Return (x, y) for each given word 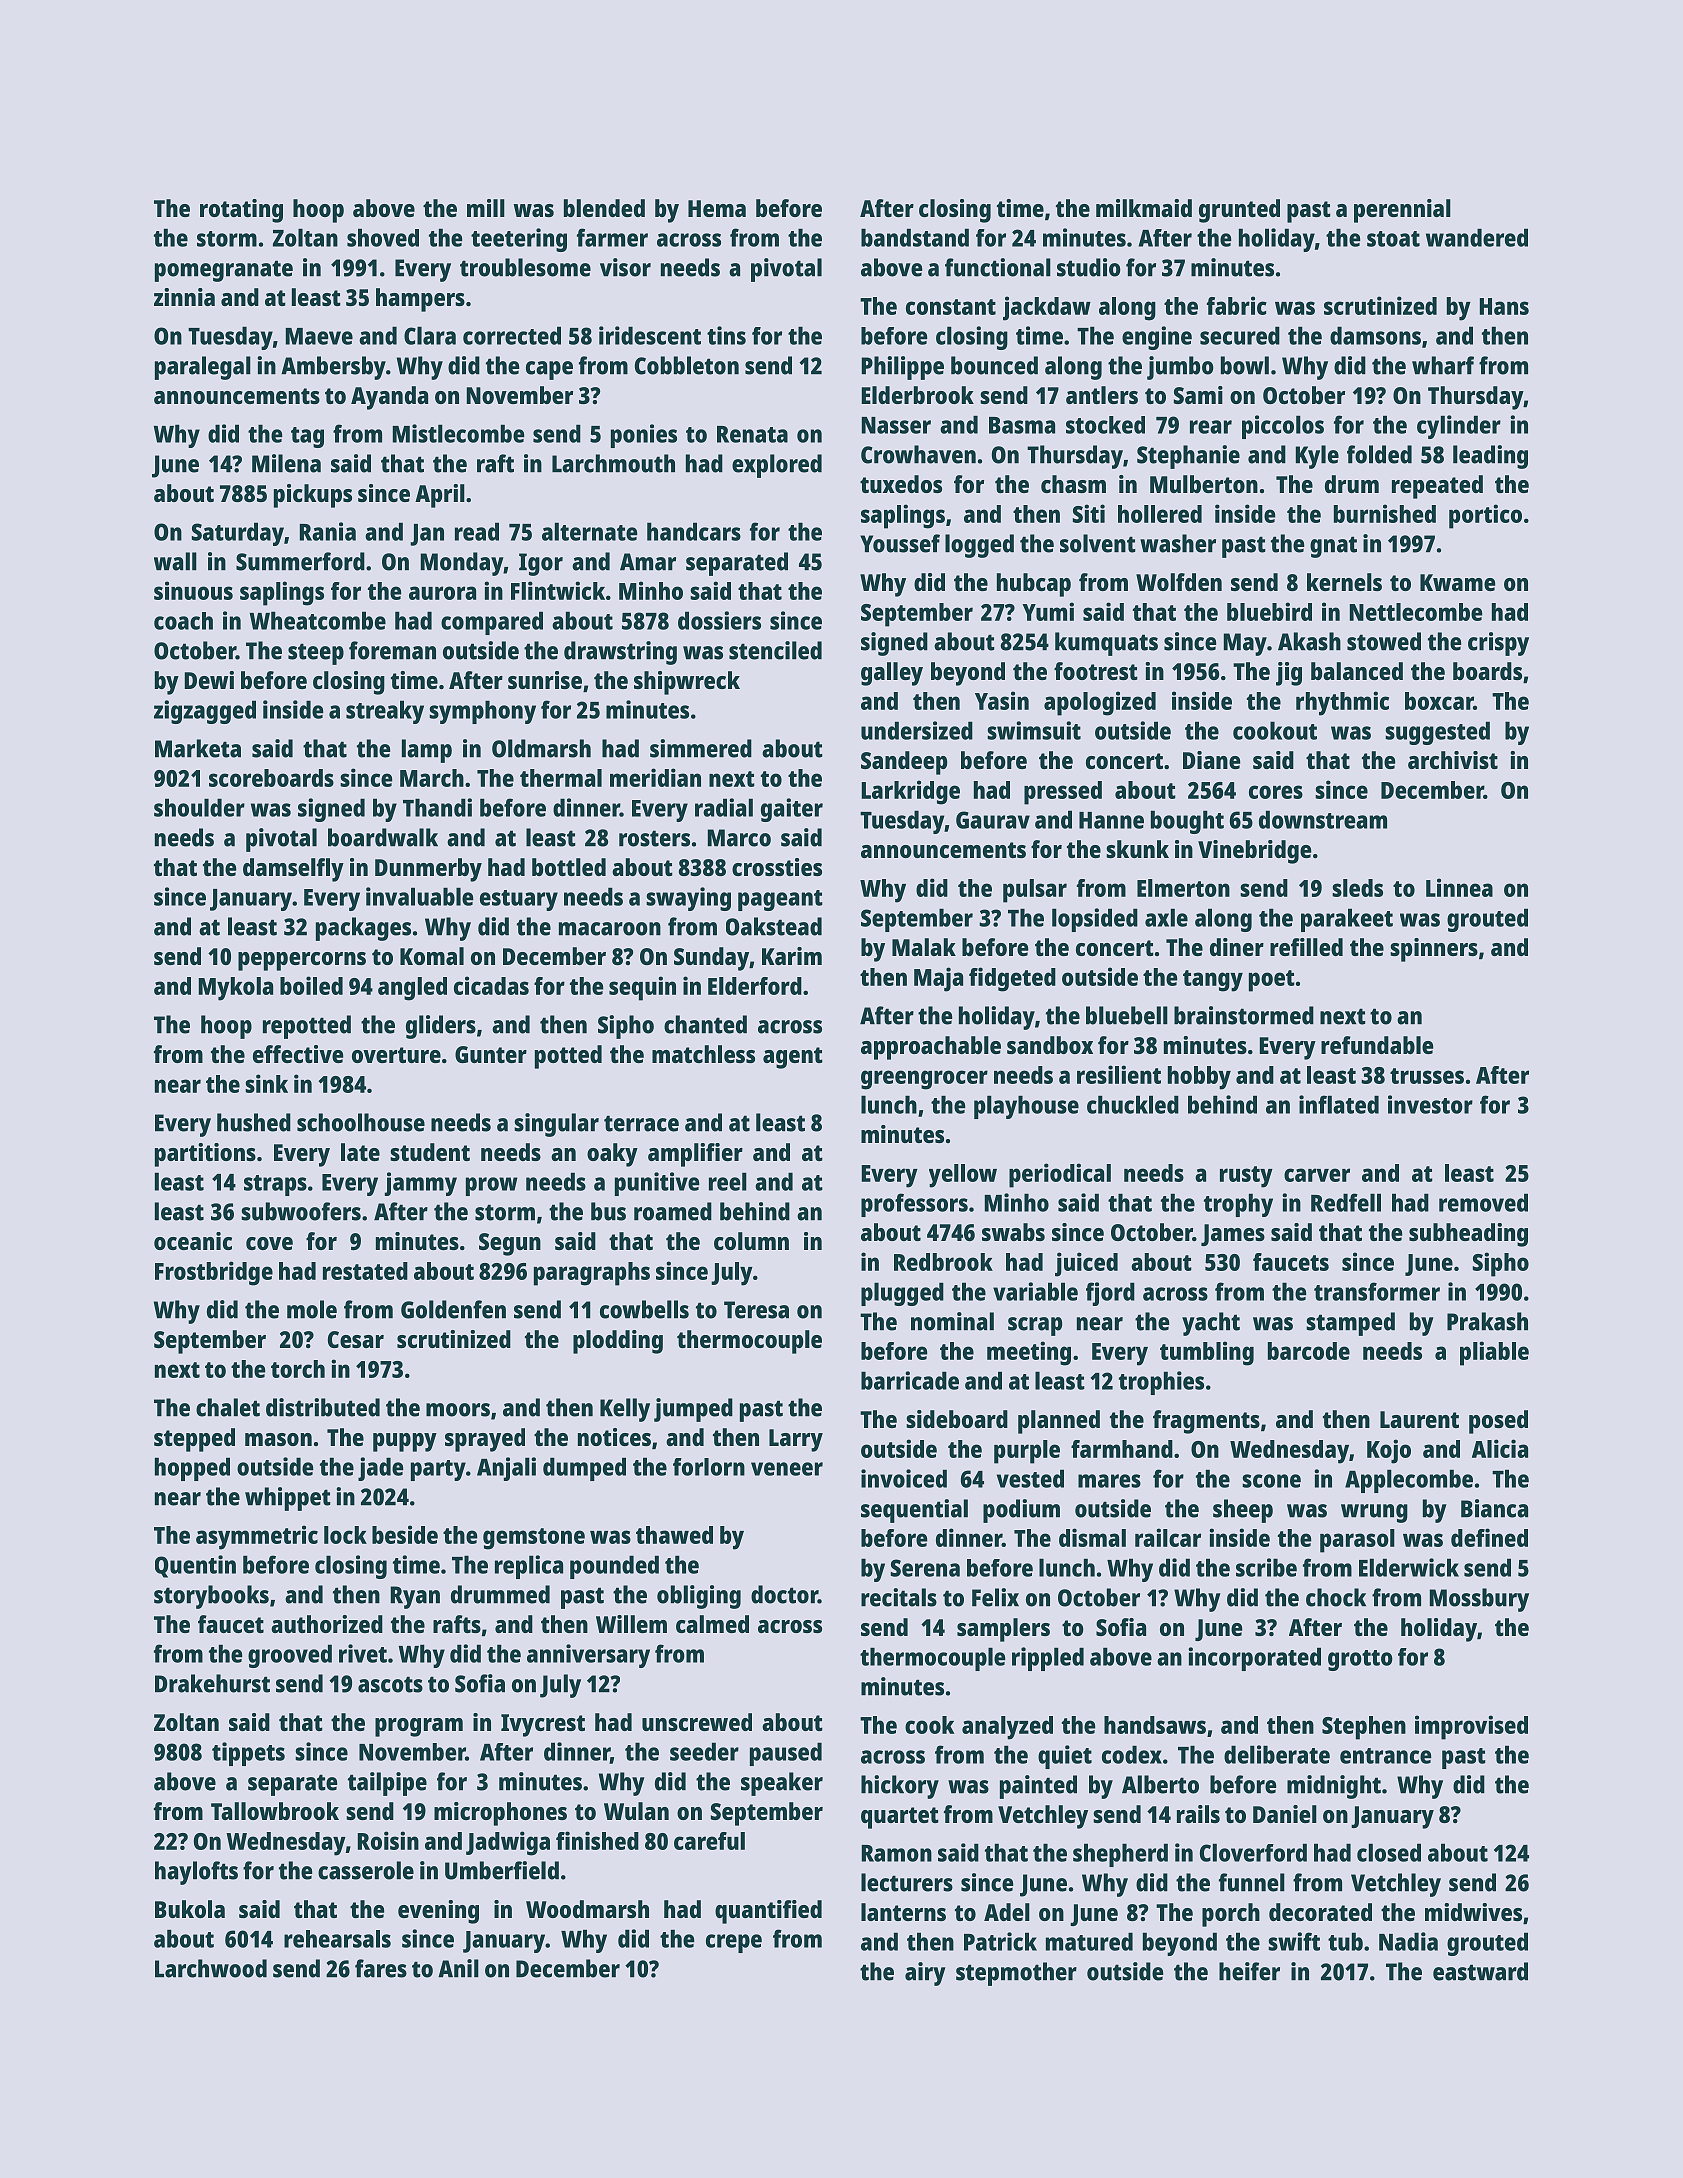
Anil (458, 1968)
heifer (1249, 1971)
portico (1485, 516)
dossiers (719, 620)
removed (1483, 1202)
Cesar (356, 1339)
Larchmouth (613, 463)
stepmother (1016, 1974)
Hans (1504, 306)
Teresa (756, 1310)
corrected (512, 335)
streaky (385, 712)
